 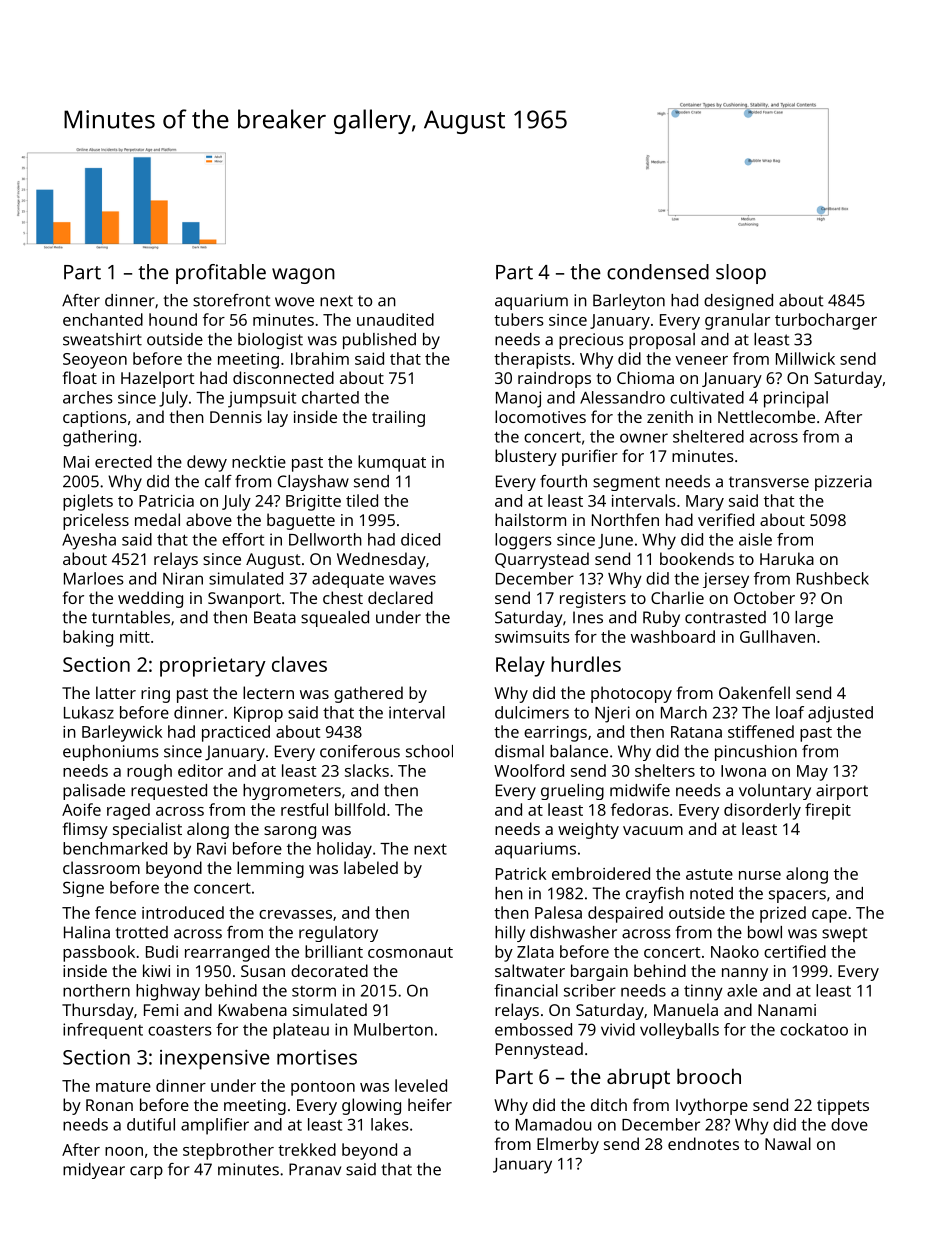 What do you see at coordinates (379, 341) in the screenshot?
I see `published` at bounding box center [379, 341].
